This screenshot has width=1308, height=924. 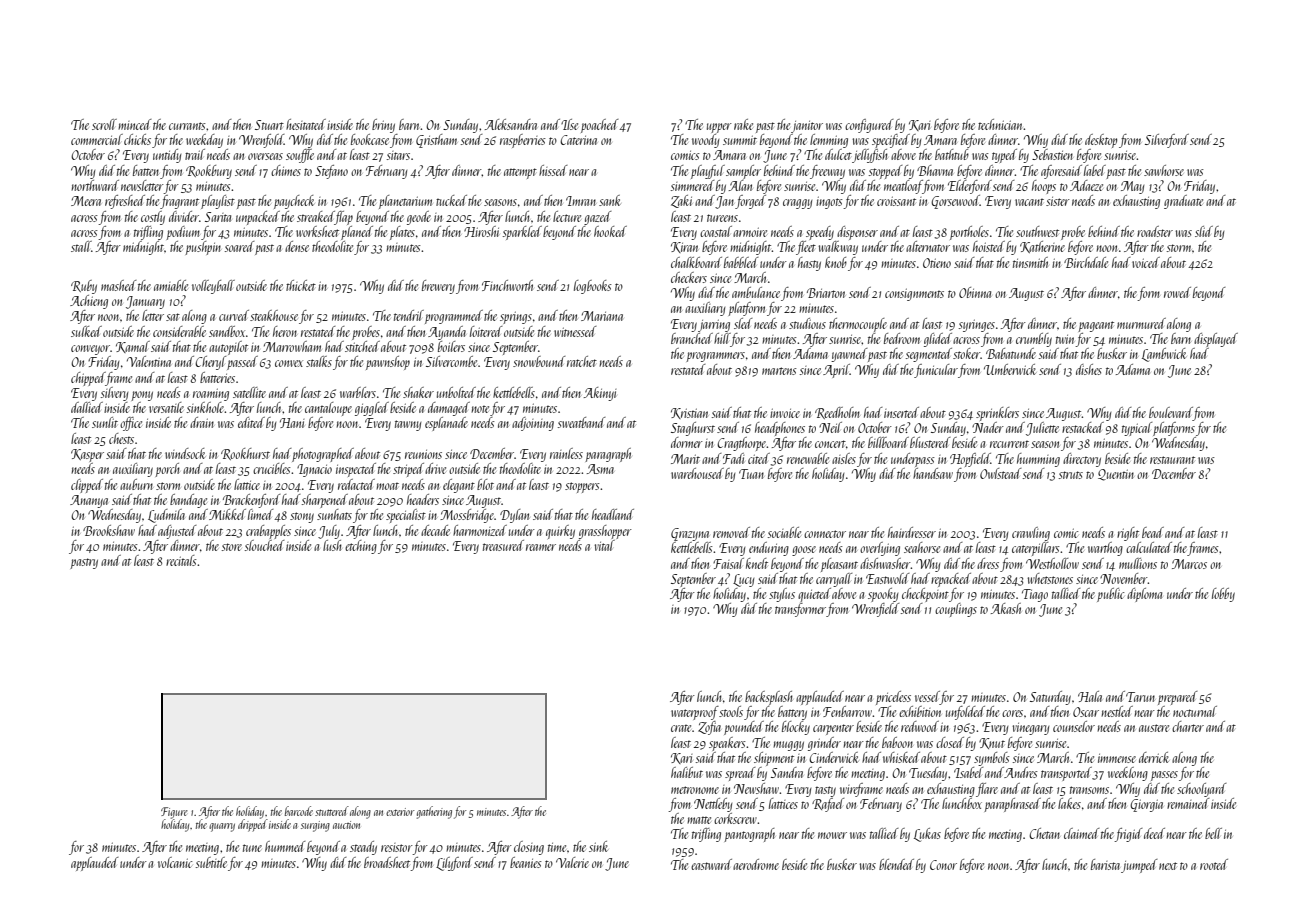 I want to click on lobby, so click(x=1223, y=595).
